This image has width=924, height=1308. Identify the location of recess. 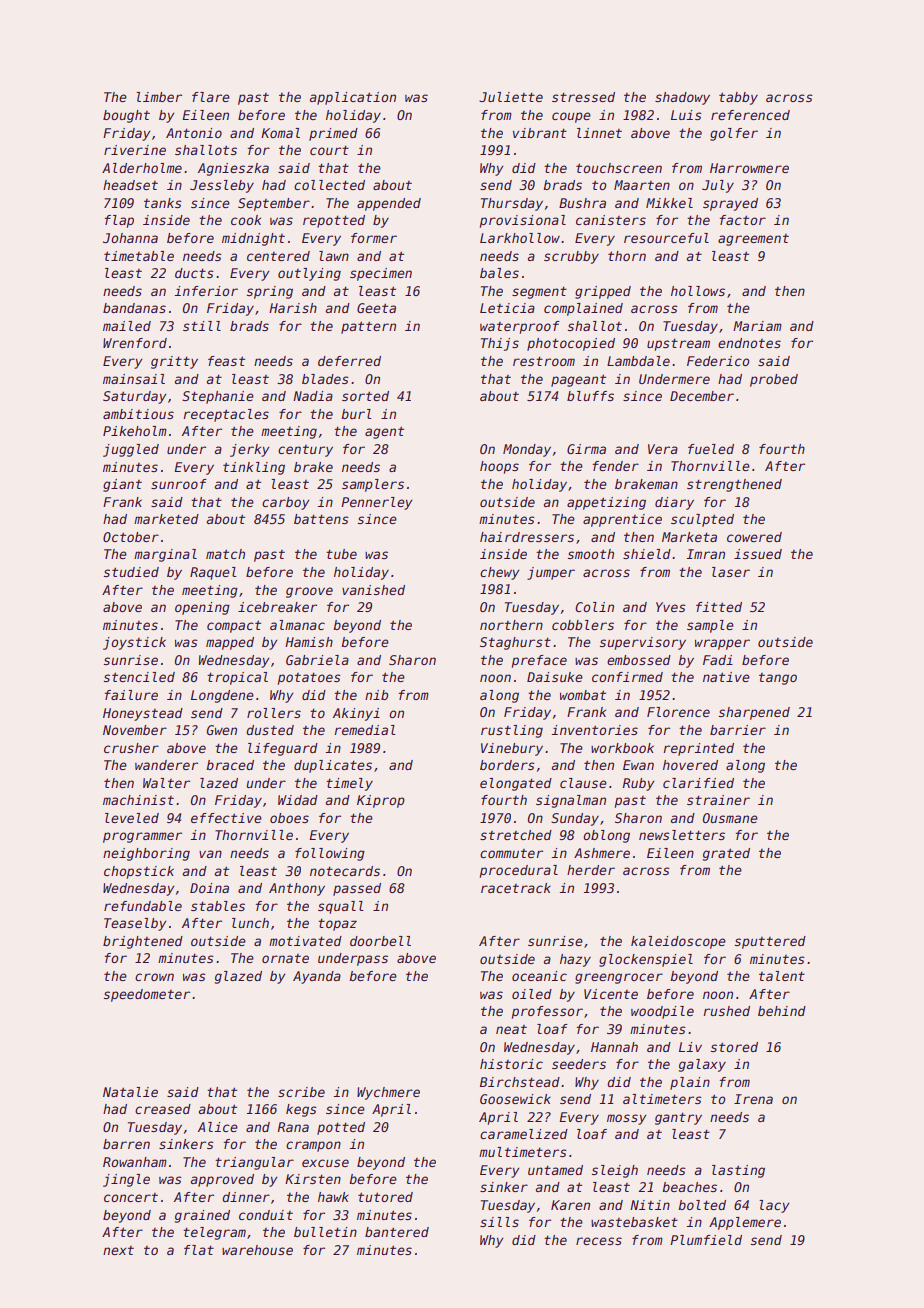
(599, 1241).
